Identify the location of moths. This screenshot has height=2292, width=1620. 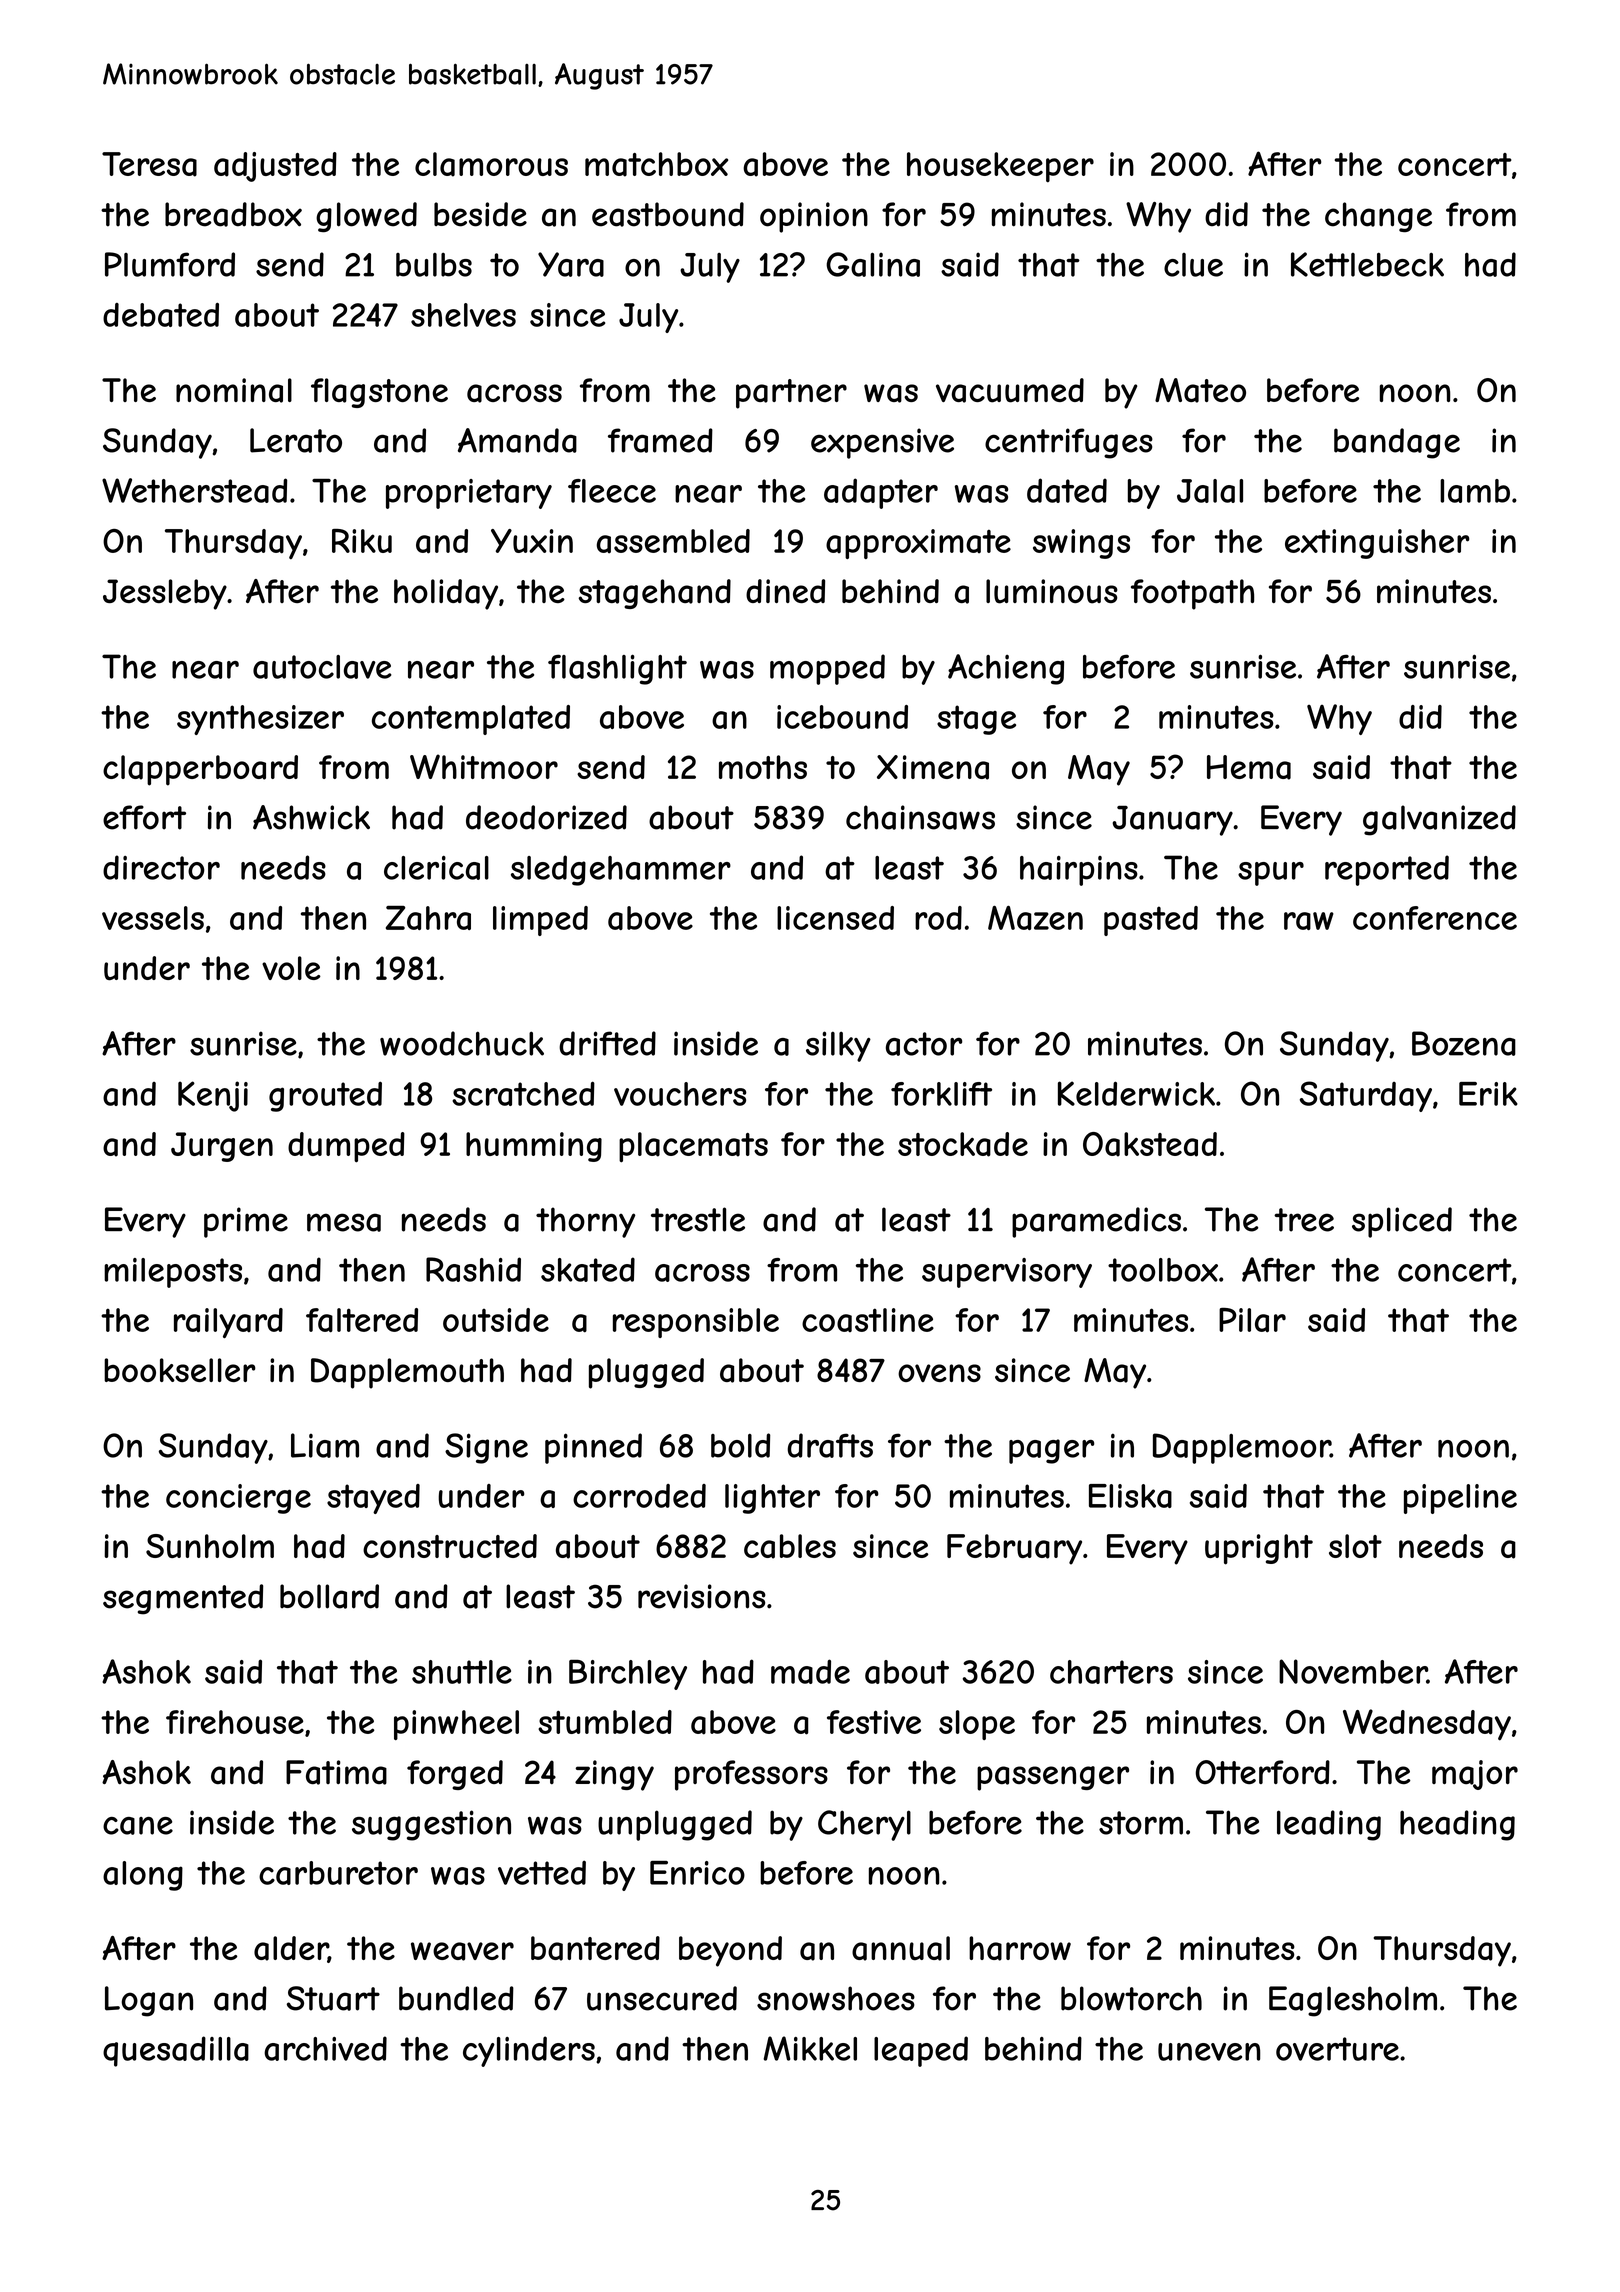
(763, 767).
